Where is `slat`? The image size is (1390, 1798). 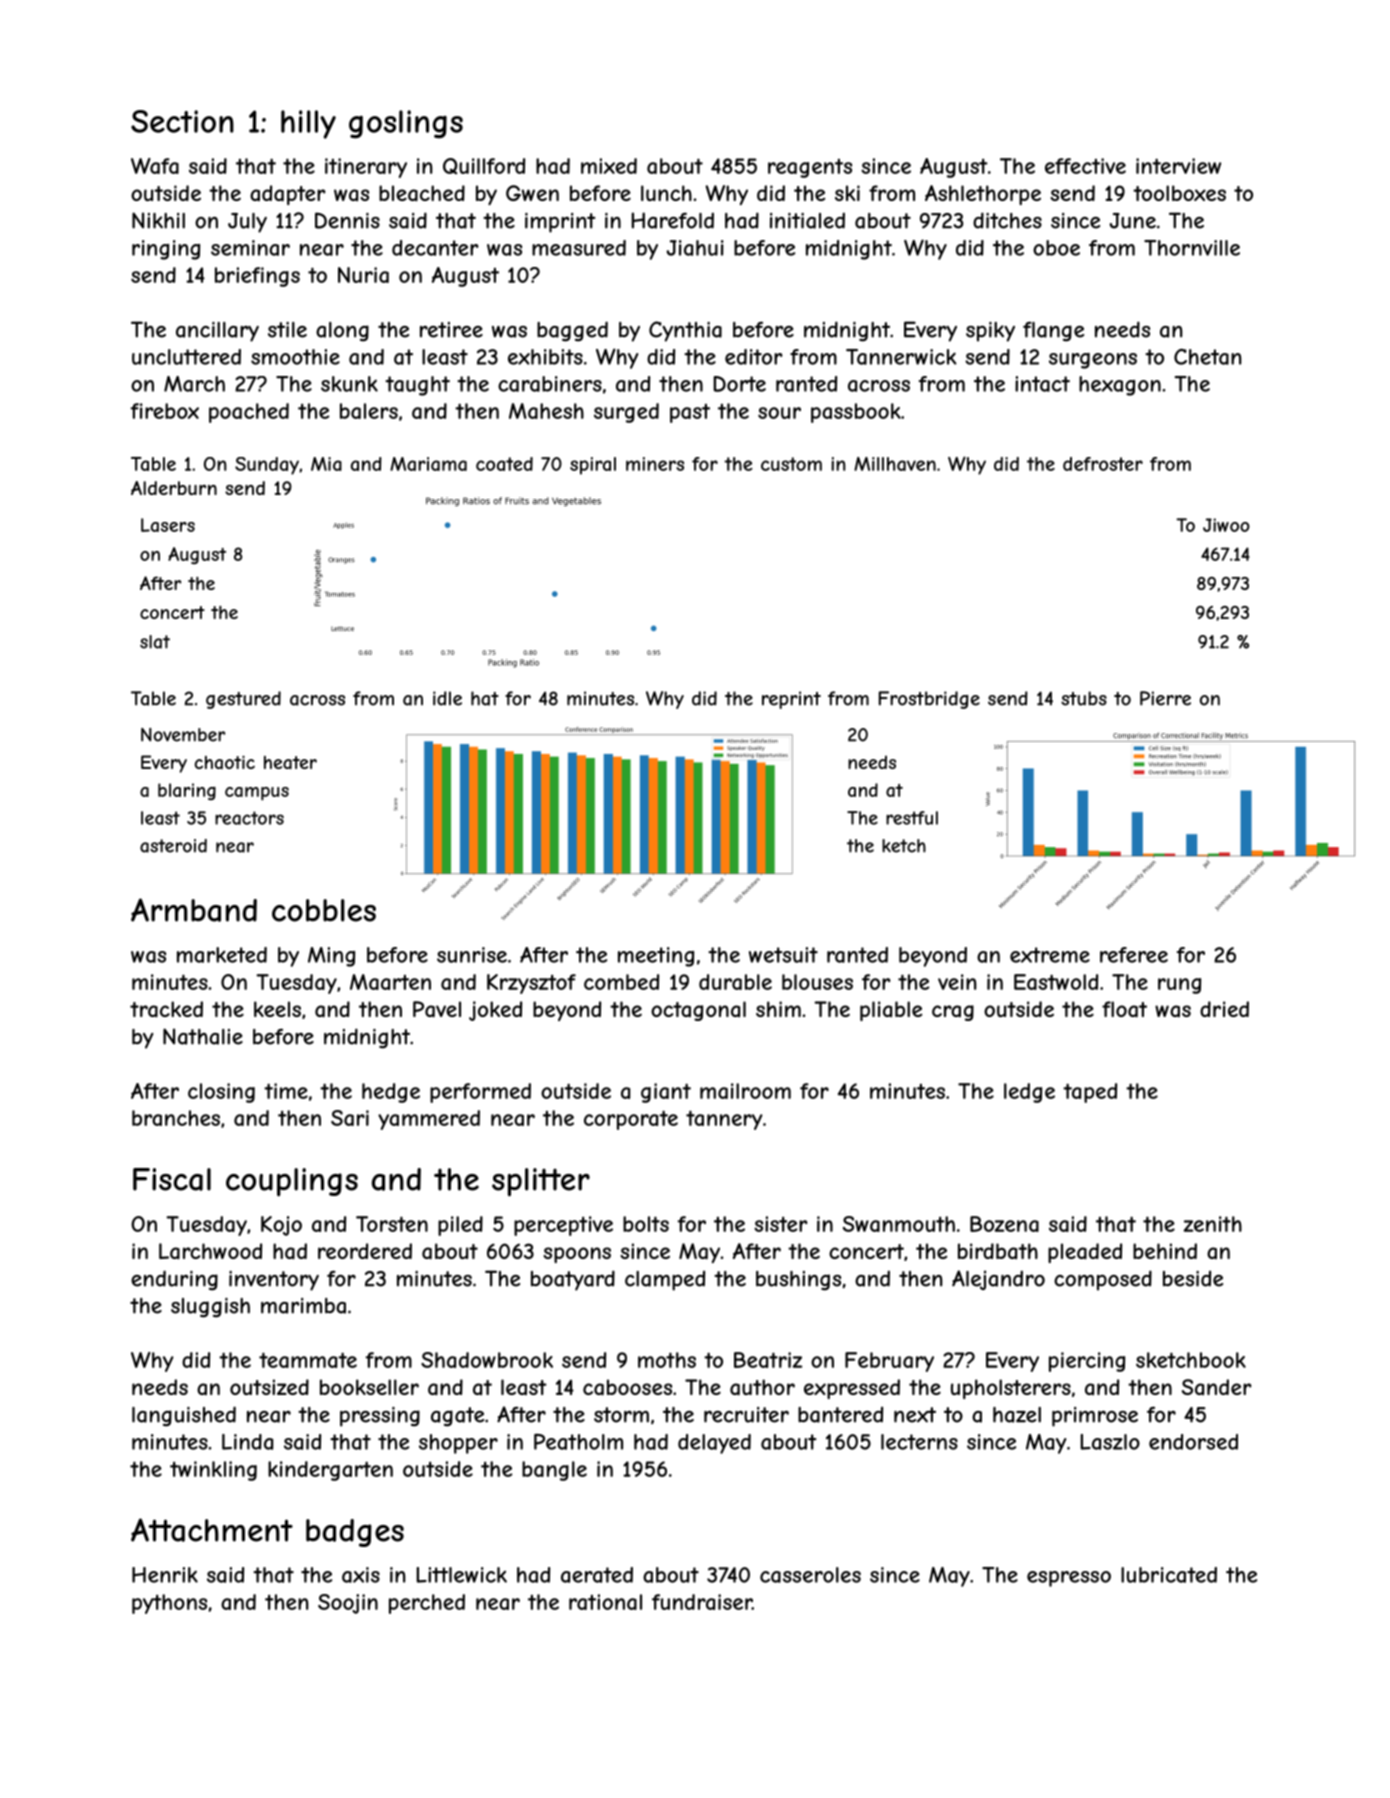
slat is located at coordinates (155, 642).
